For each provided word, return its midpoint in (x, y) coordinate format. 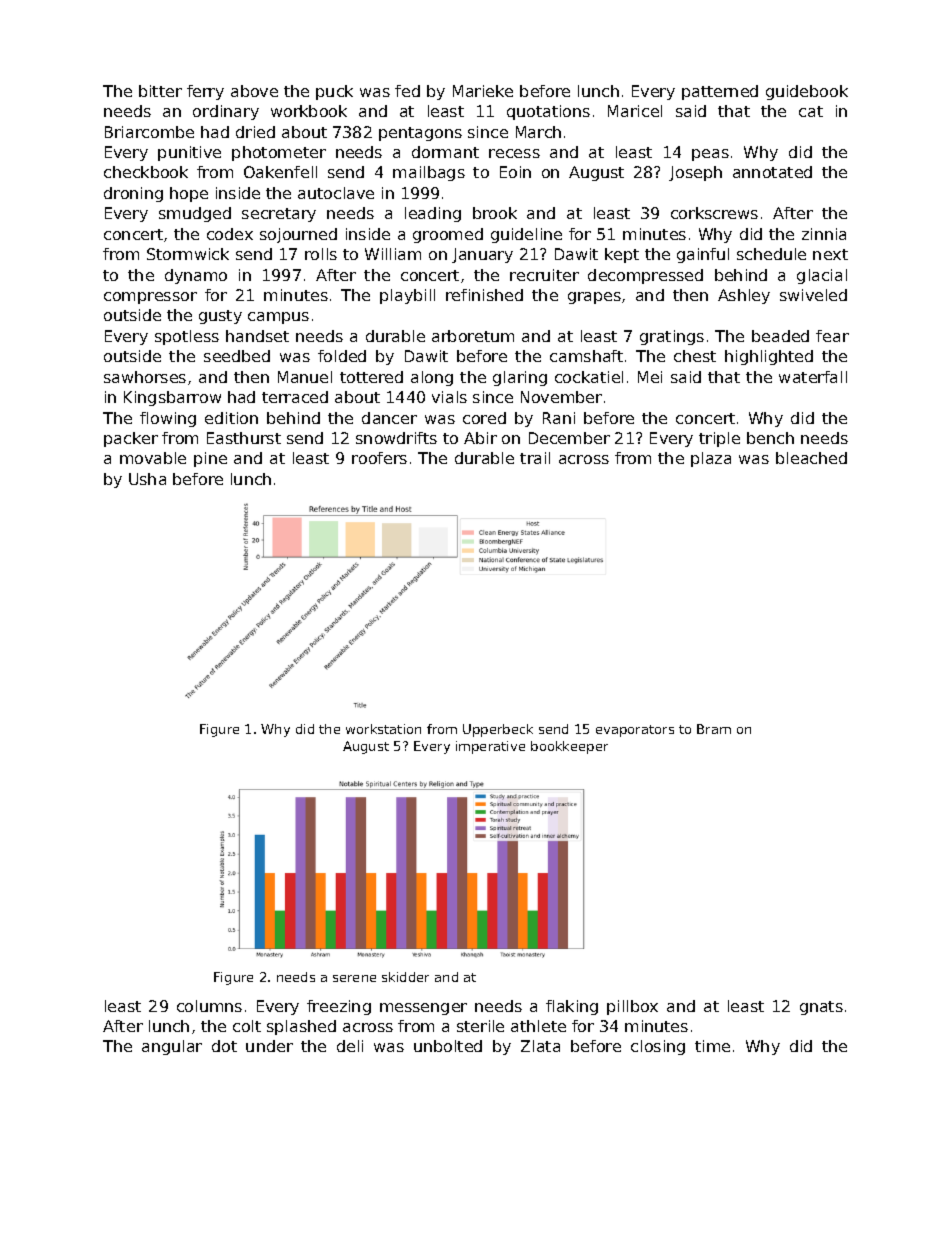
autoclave (336, 193)
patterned (720, 92)
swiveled (813, 295)
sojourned (298, 235)
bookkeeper (569, 747)
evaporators (635, 731)
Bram (714, 729)
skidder (405, 977)
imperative (490, 747)
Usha (147, 479)
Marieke (483, 91)
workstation (383, 729)
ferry (205, 92)
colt (247, 1026)
